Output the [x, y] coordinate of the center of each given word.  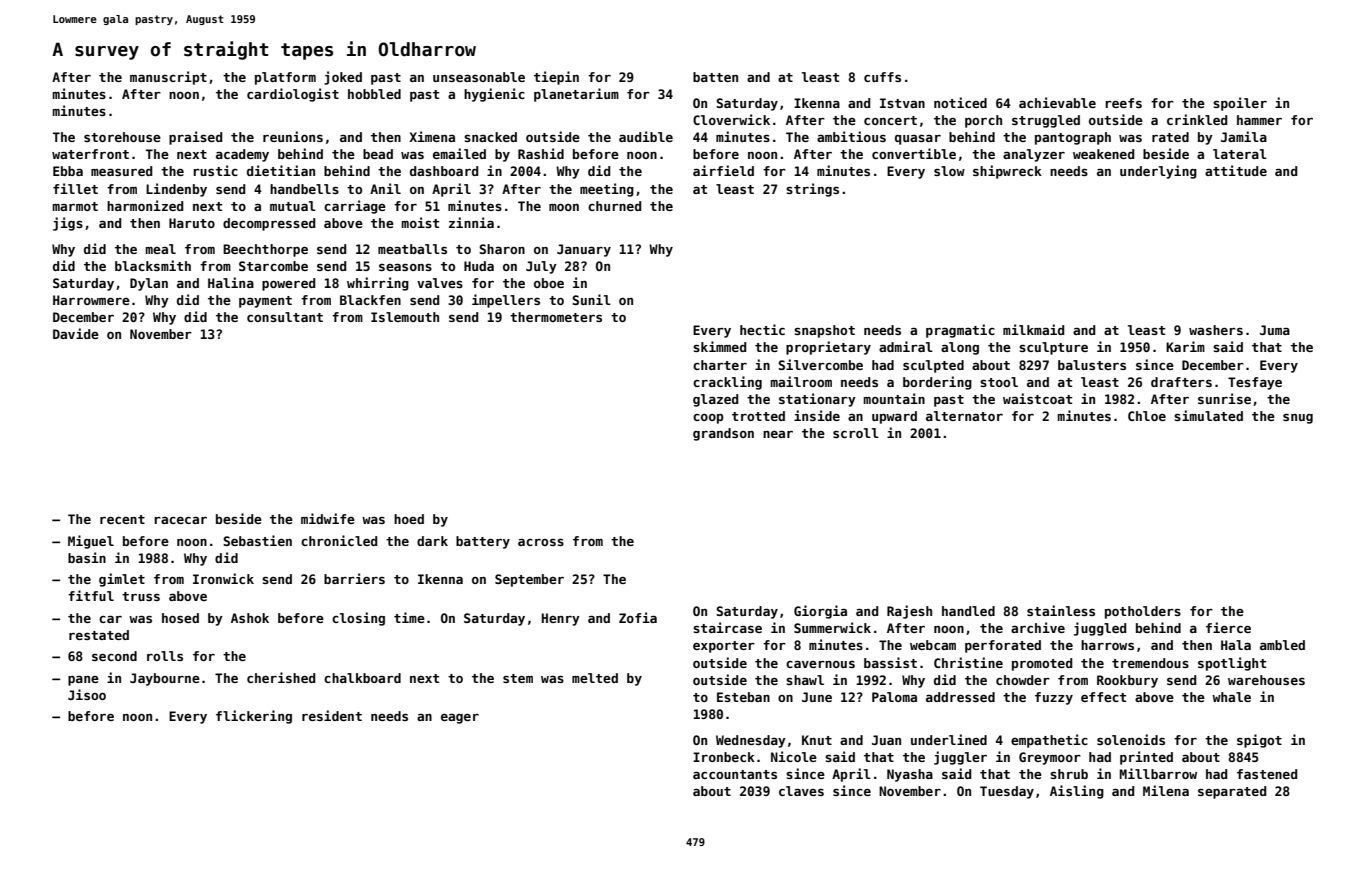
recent [122, 519]
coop [708, 419]
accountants [735, 774]
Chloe [1147, 416]
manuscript [168, 78]
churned [614, 206]
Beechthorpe [265, 250]
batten [715, 77]
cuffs [882, 77]
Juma [1275, 330]
